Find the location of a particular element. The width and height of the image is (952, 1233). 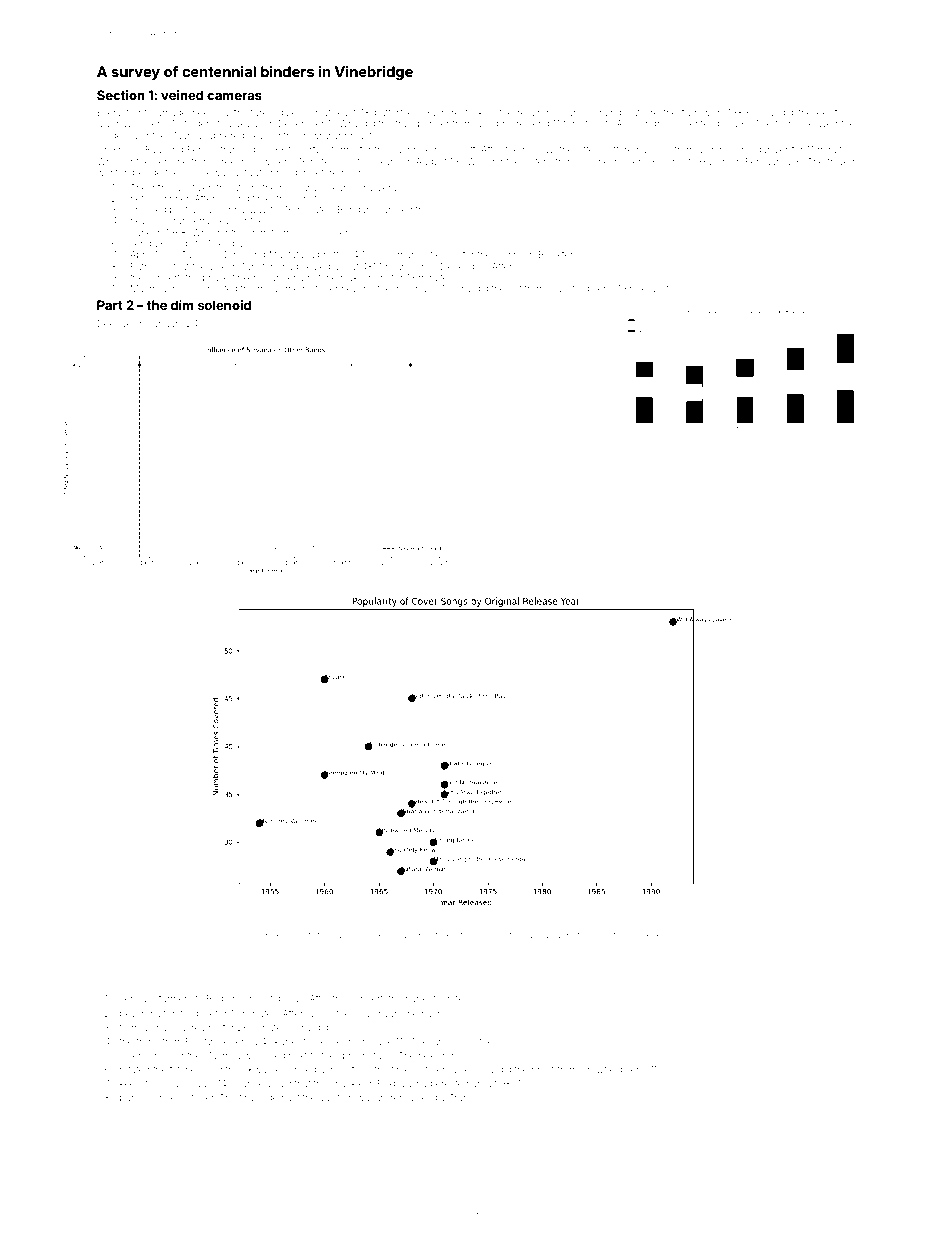

Trang is located at coordinates (462, 1098).
